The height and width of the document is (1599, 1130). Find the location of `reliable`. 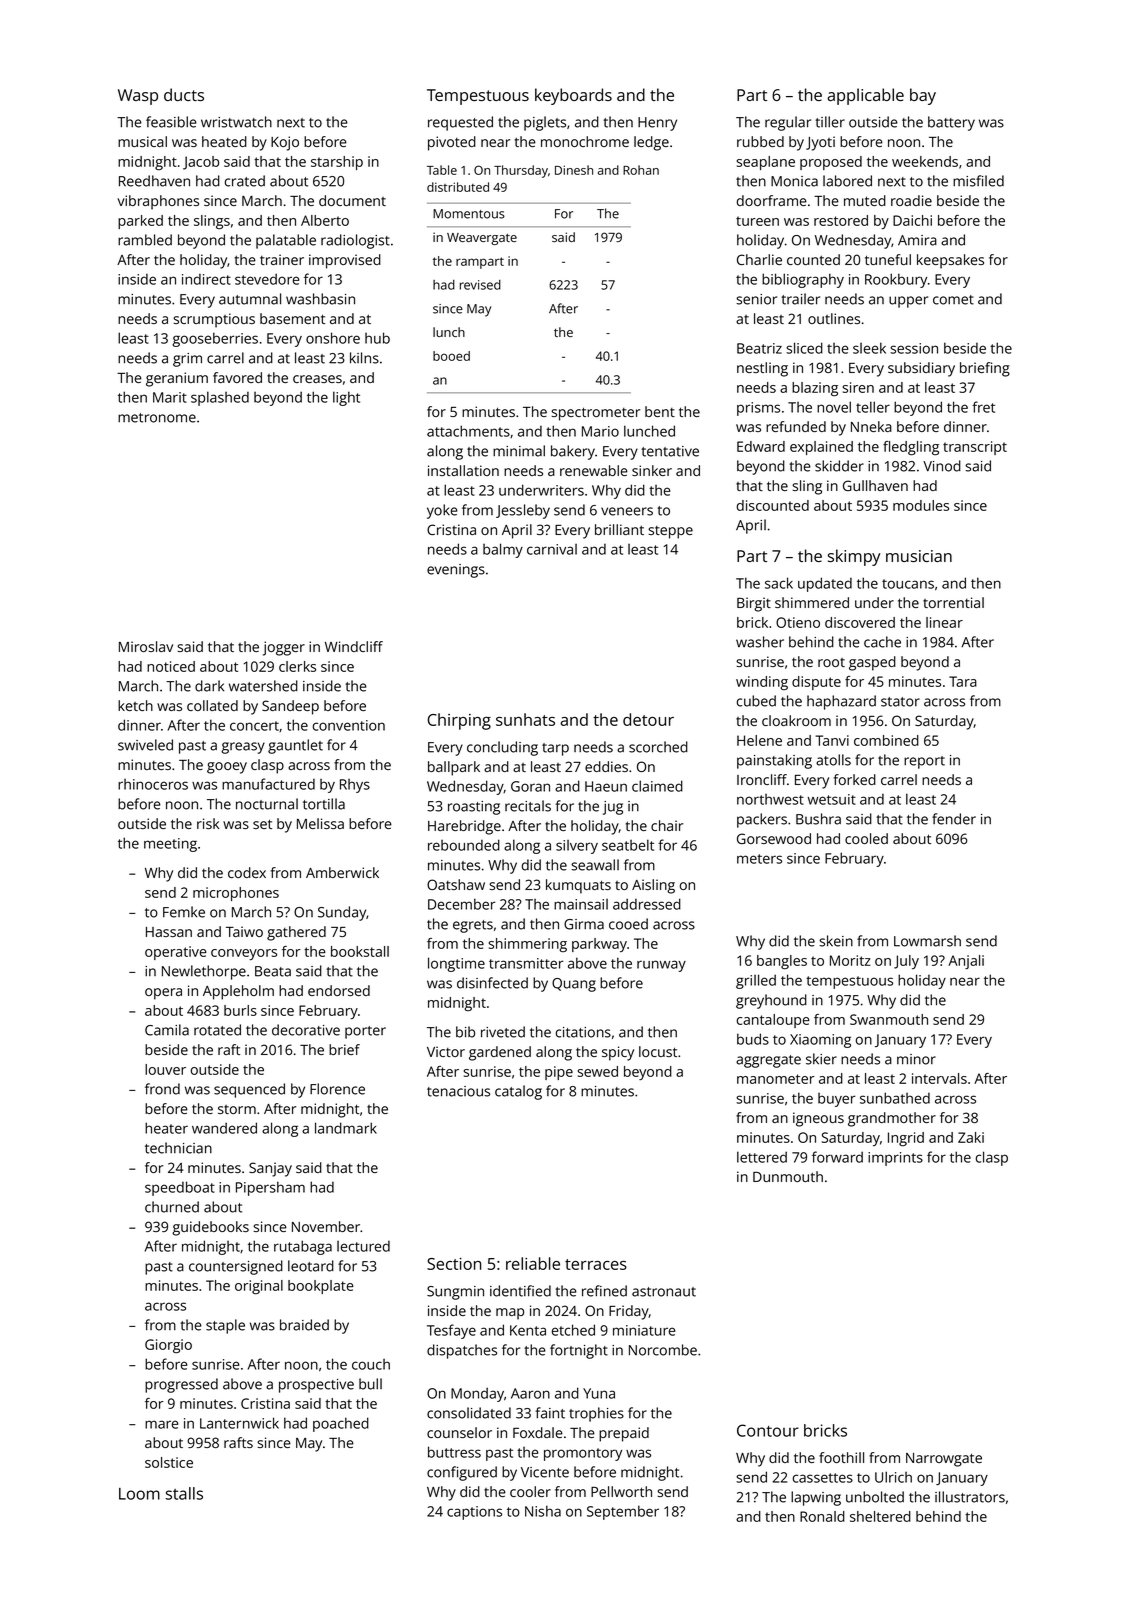

reliable is located at coordinates (533, 1263).
